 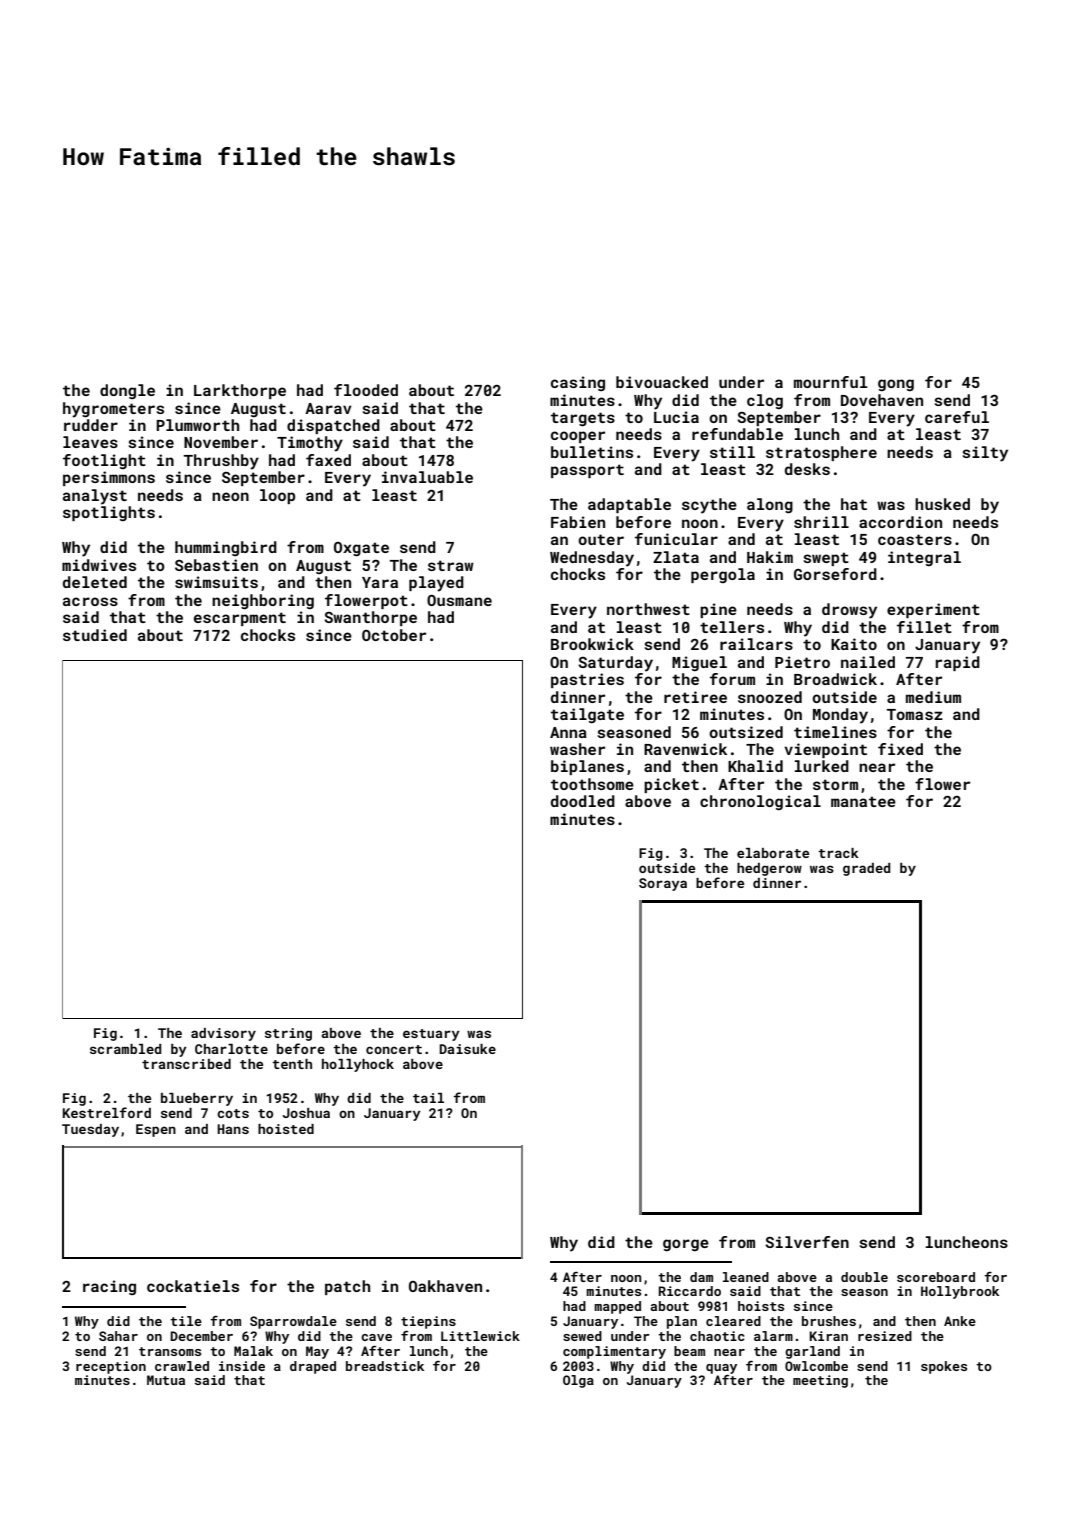 I want to click on shrill, so click(x=821, y=522).
